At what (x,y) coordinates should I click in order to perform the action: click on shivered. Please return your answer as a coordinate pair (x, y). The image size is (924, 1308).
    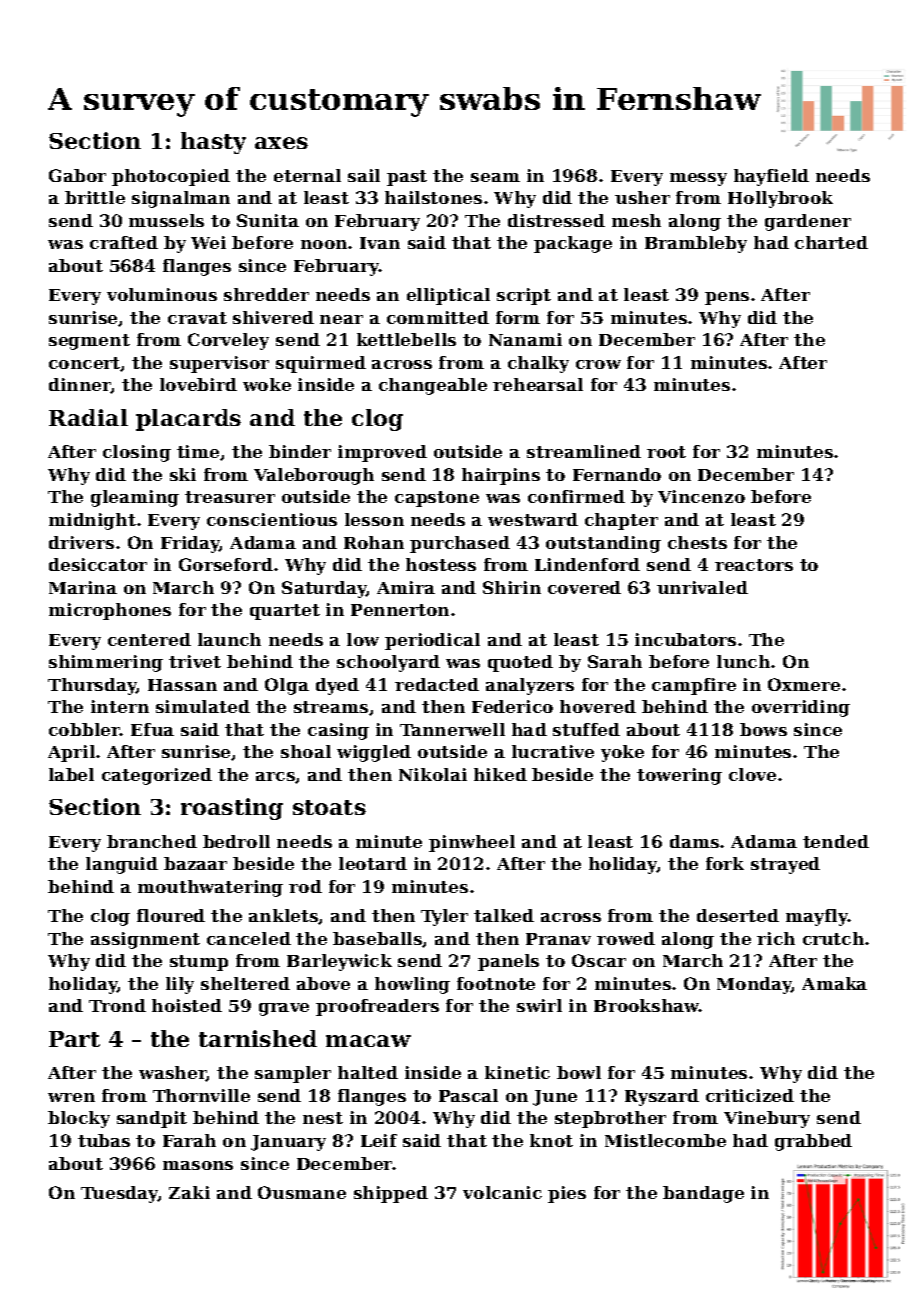
    Looking at the image, I should click on (273, 317).
